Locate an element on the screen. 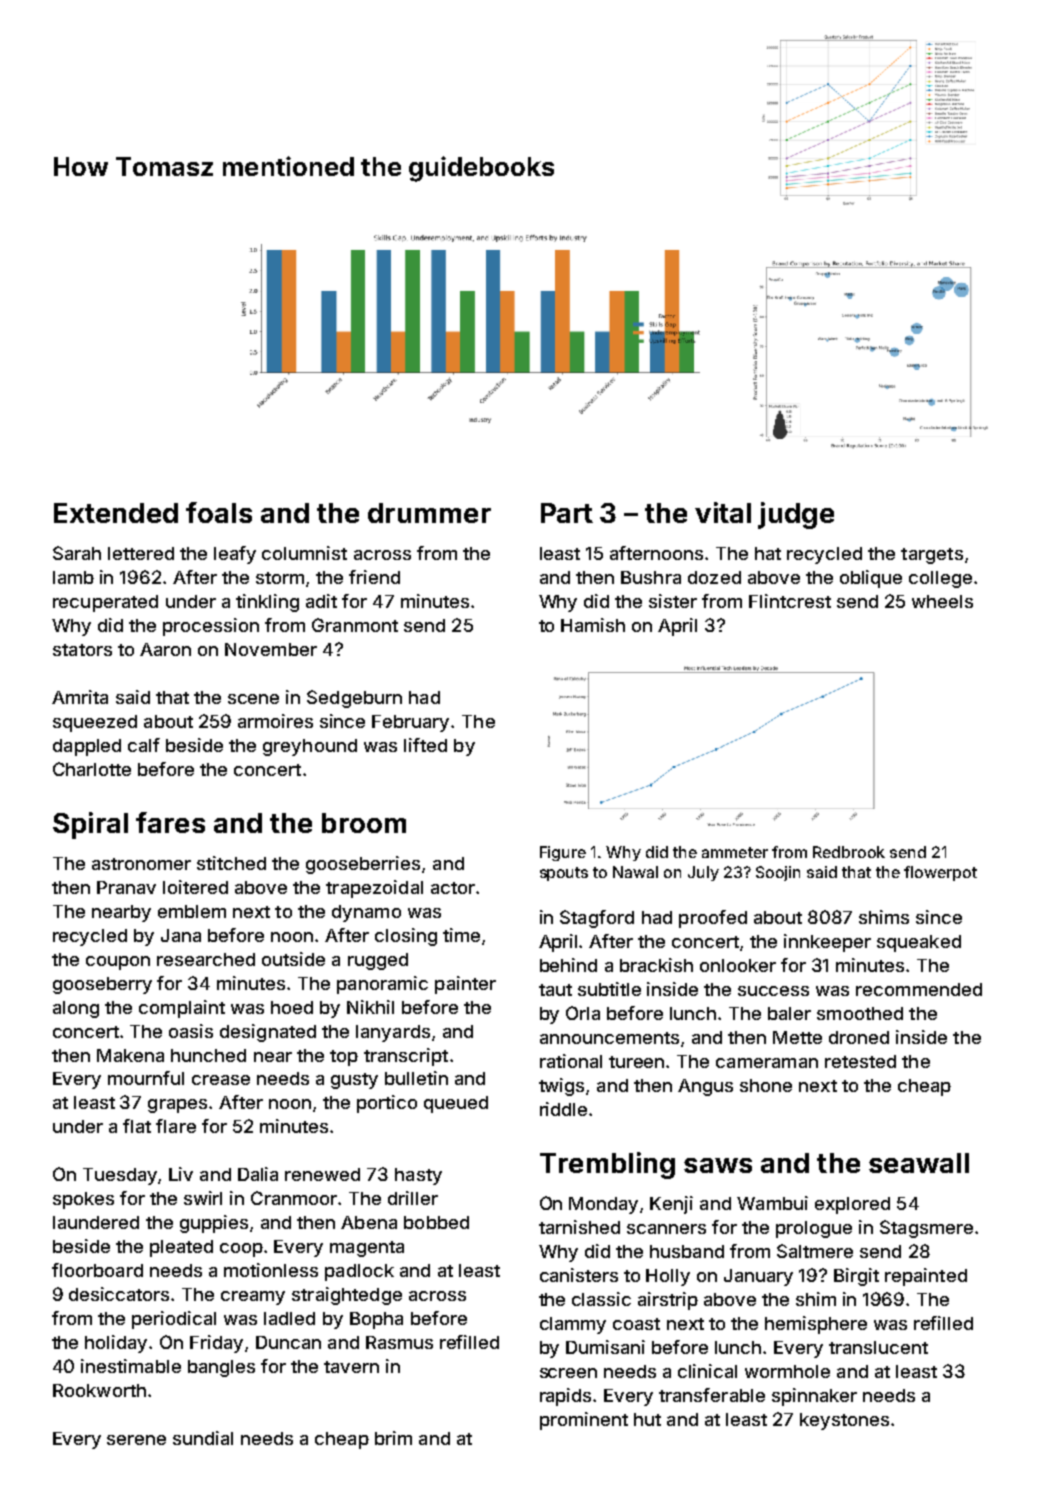 This screenshot has width=1039, height=1505. serene is located at coordinates (136, 1440).
